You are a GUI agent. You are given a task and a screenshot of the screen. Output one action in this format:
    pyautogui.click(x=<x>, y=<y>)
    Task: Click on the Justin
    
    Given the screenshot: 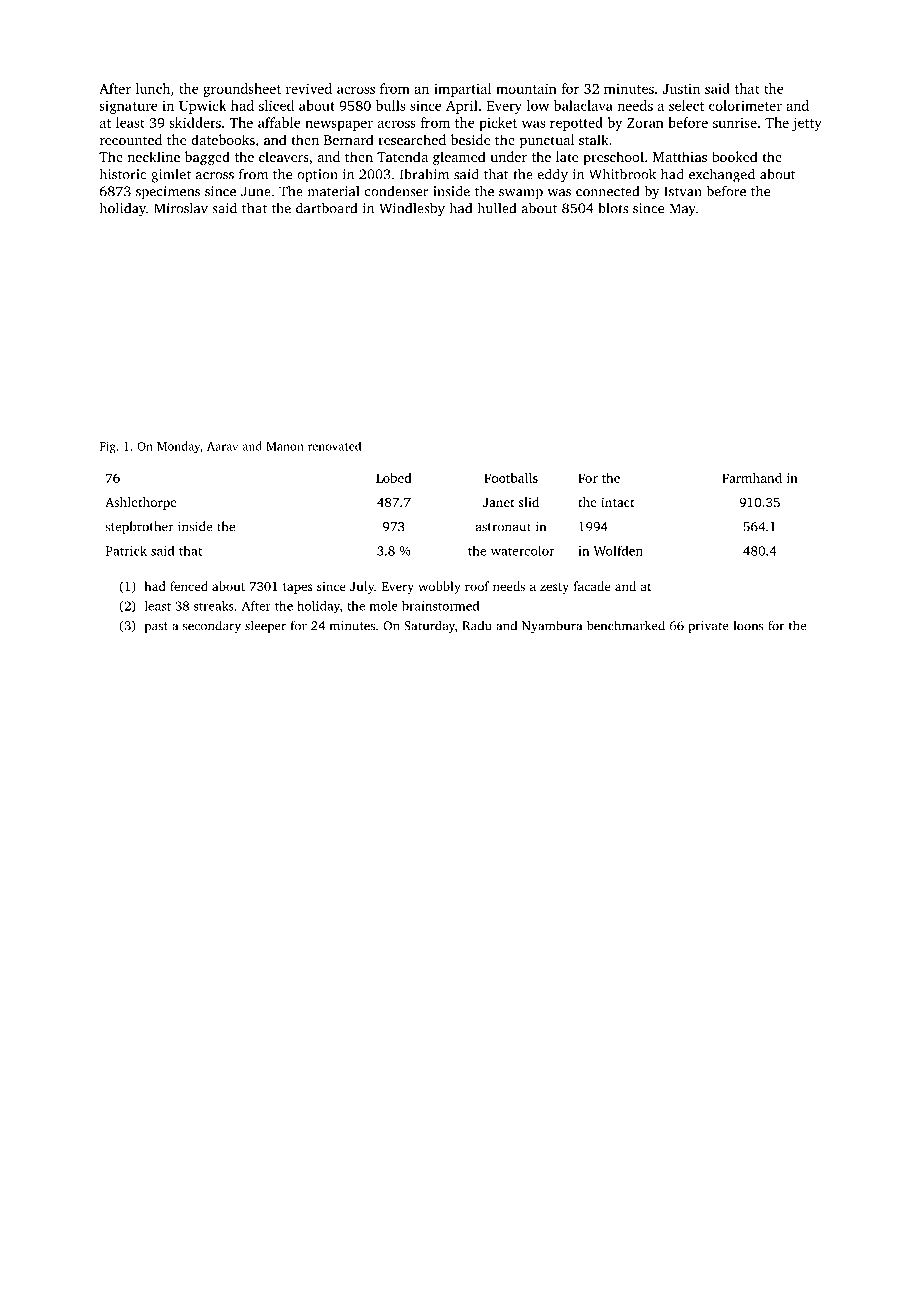 What is the action you would take?
    pyautogui.click(x=681, y=88)
